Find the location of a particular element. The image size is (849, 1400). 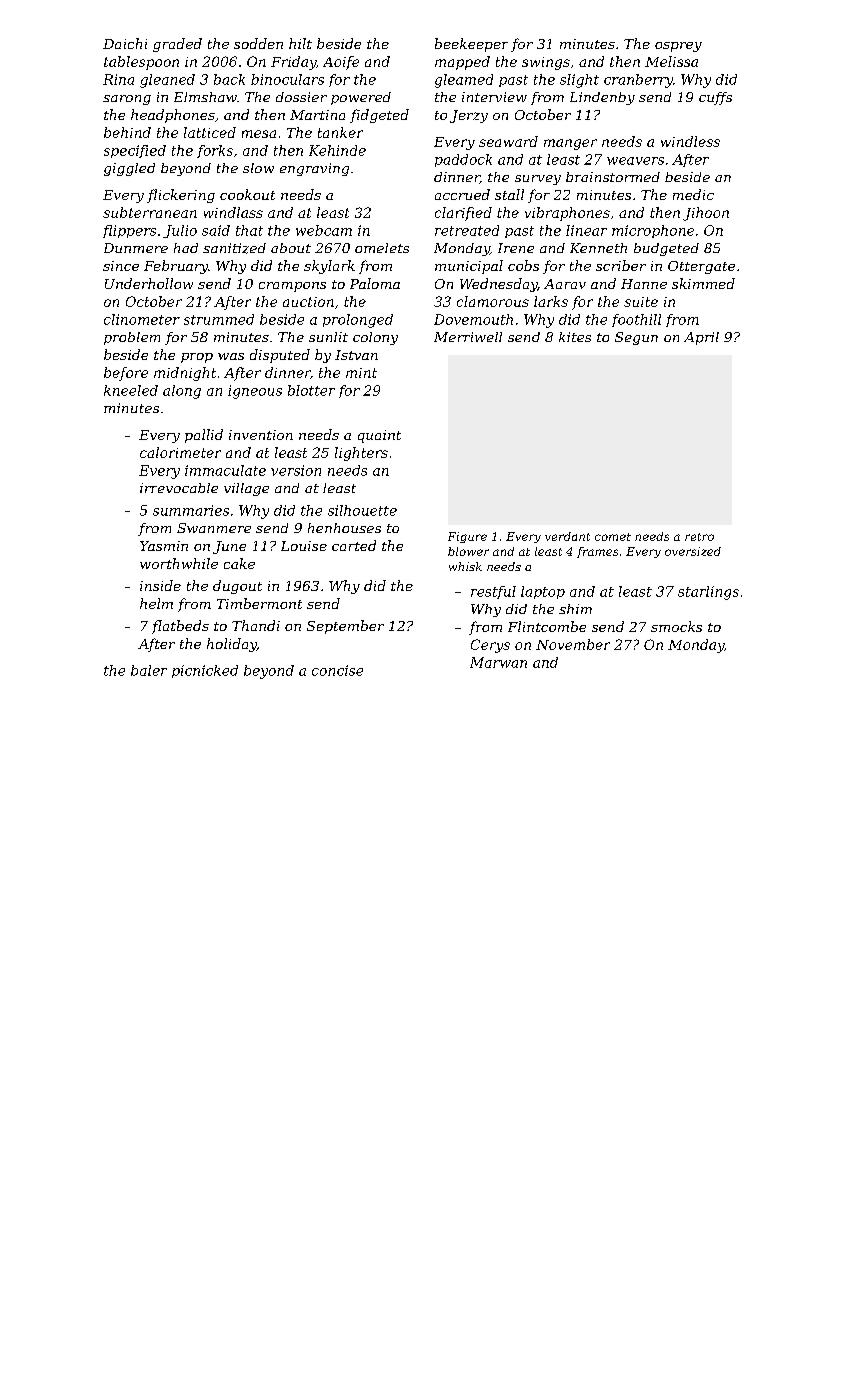

cranberry is located at coordinates (638, 81).
